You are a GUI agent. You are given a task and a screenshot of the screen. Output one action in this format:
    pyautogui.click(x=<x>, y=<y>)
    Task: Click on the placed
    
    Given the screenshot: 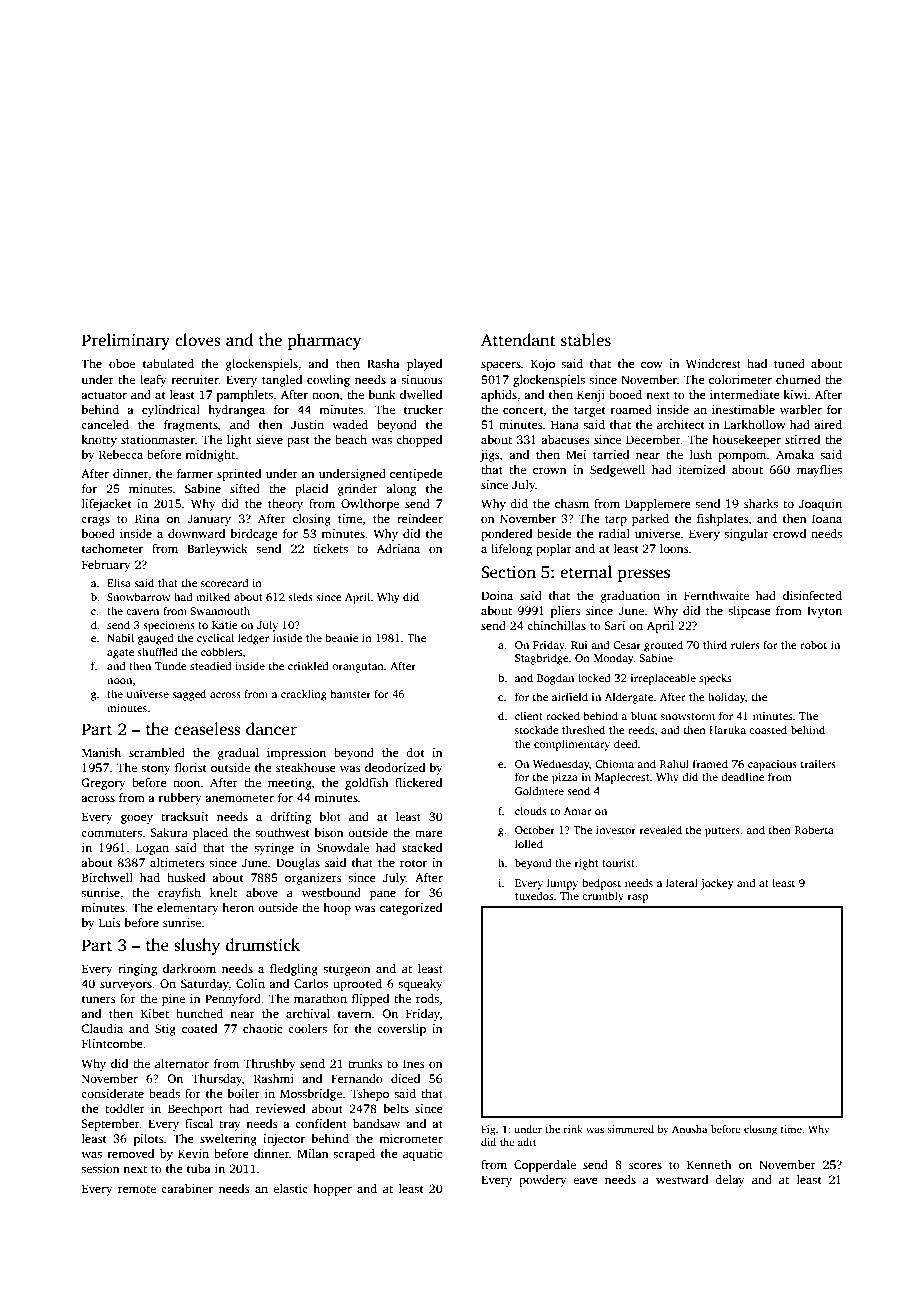 What is the action you would take?
    pyautogui.click(x=210, y=834)
